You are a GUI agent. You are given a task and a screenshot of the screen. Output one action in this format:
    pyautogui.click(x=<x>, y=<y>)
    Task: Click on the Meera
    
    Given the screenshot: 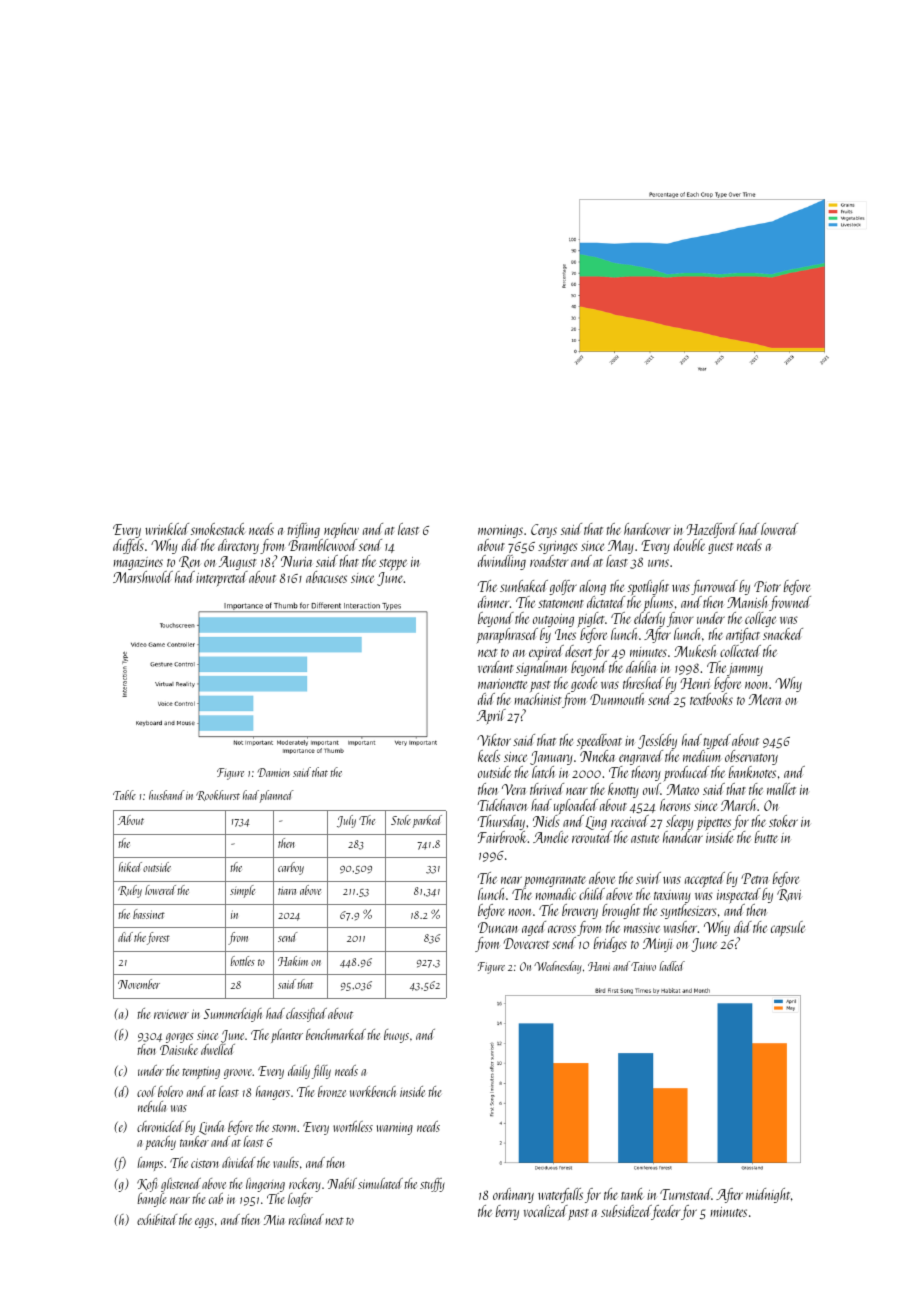 What is the action you would take?
    pyautogui.click(x=765, y=699)
